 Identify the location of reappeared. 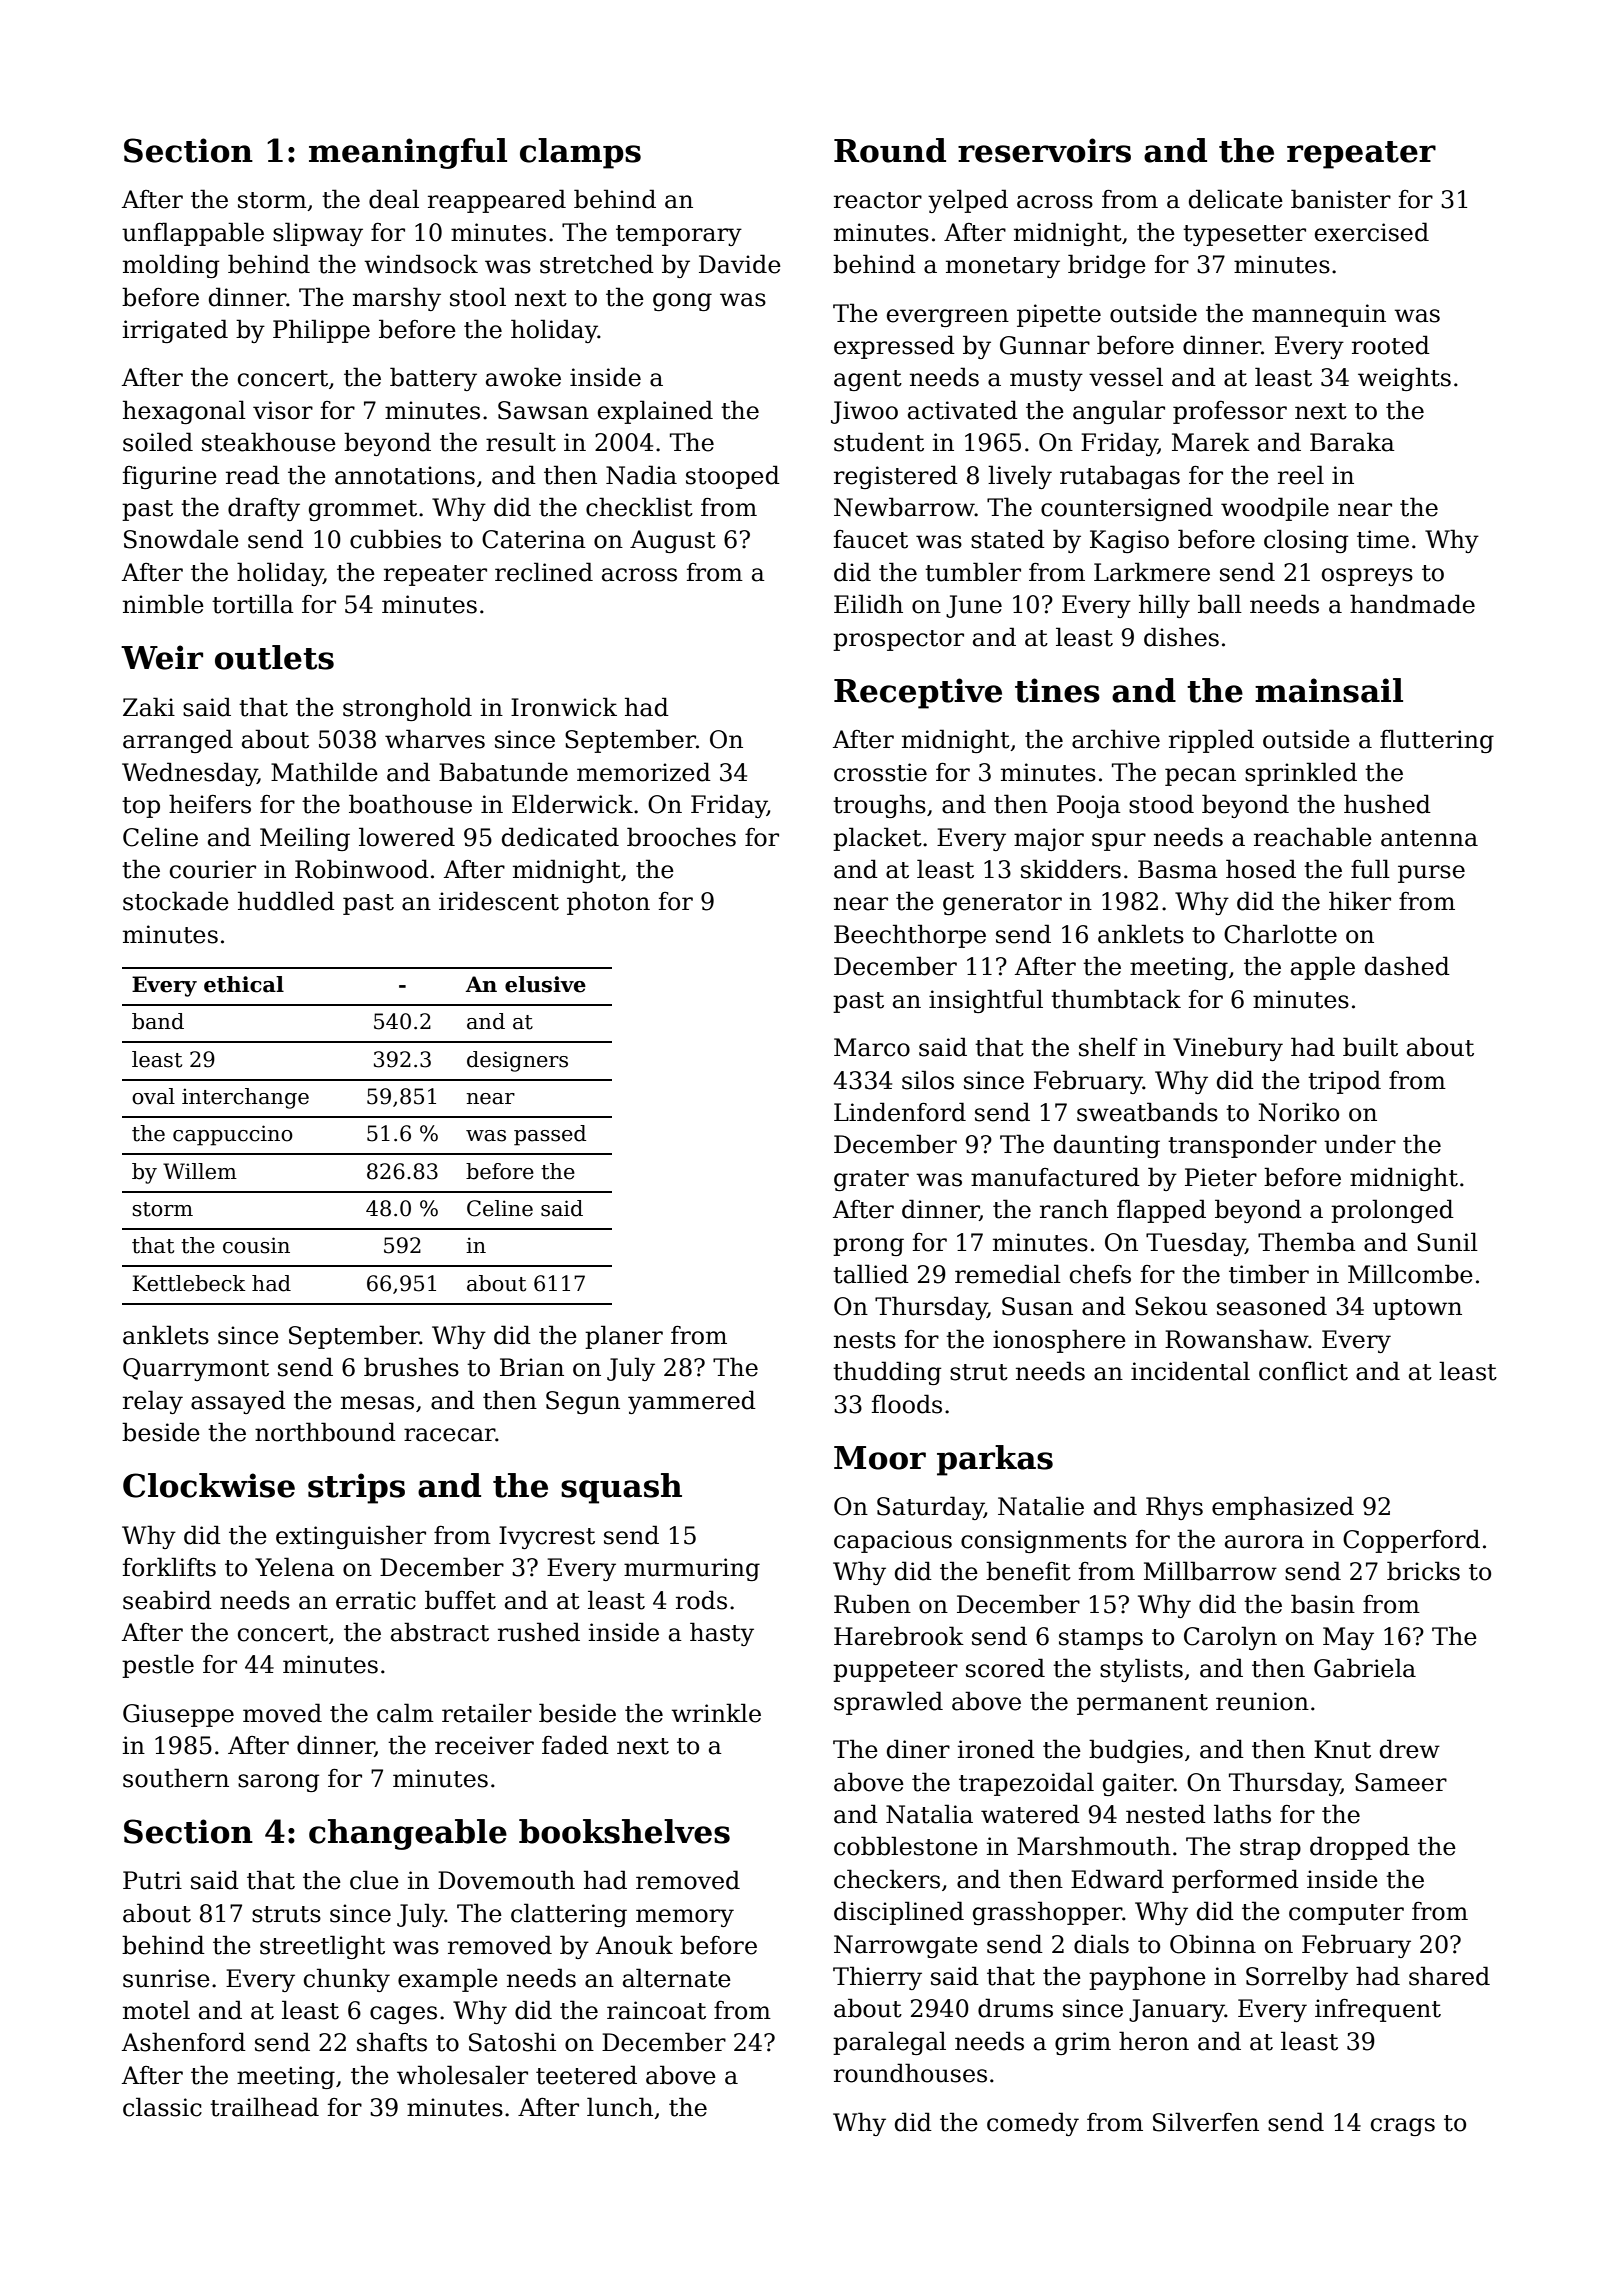
(497, 201).
